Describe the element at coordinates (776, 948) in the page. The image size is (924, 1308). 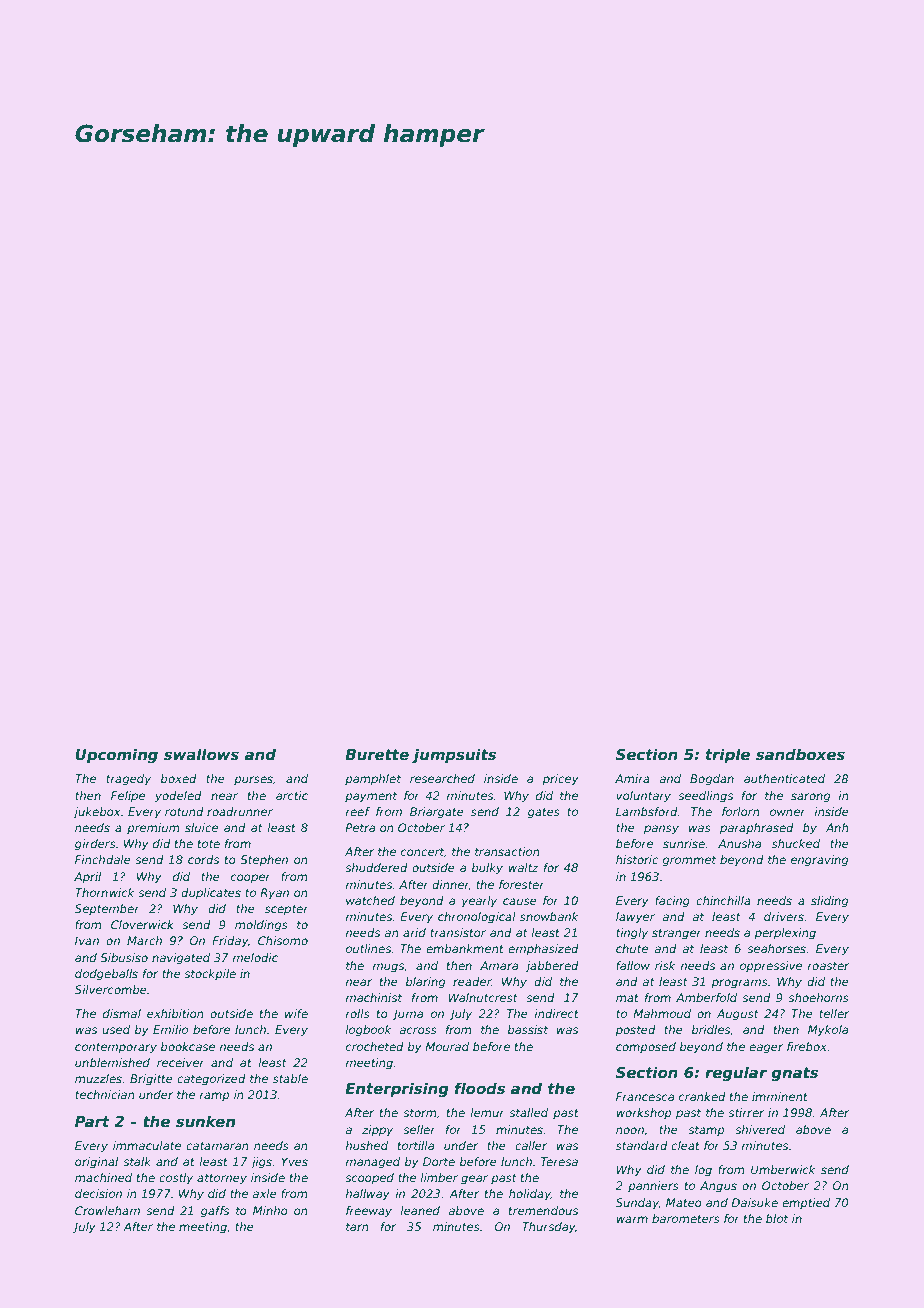
I see `seahorses` at that location.
